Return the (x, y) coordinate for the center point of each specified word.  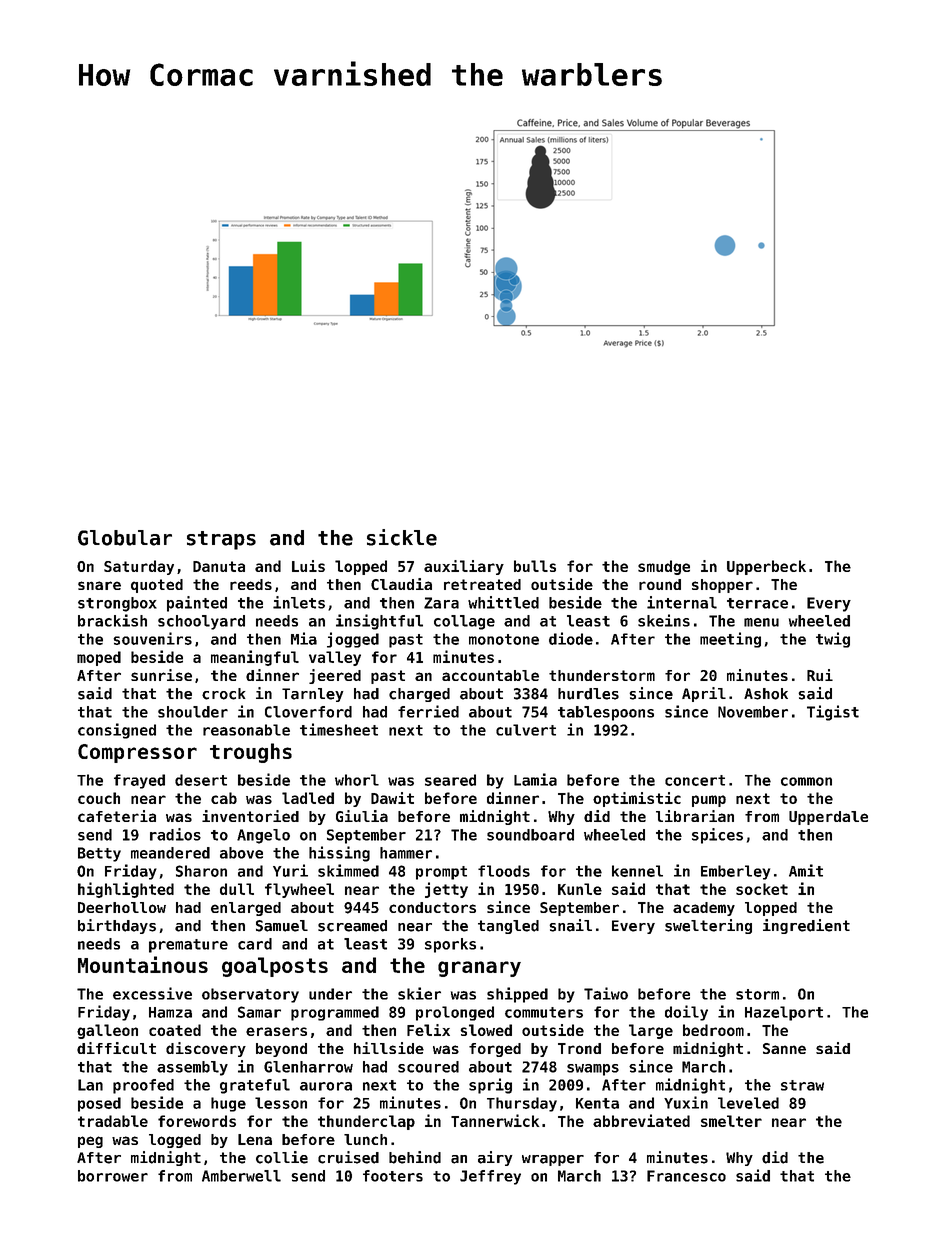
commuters (544, 1012)
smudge (664, 567)
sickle (402, 537)
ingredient (806, 926)
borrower (113, 1176)
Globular (125, 538)
